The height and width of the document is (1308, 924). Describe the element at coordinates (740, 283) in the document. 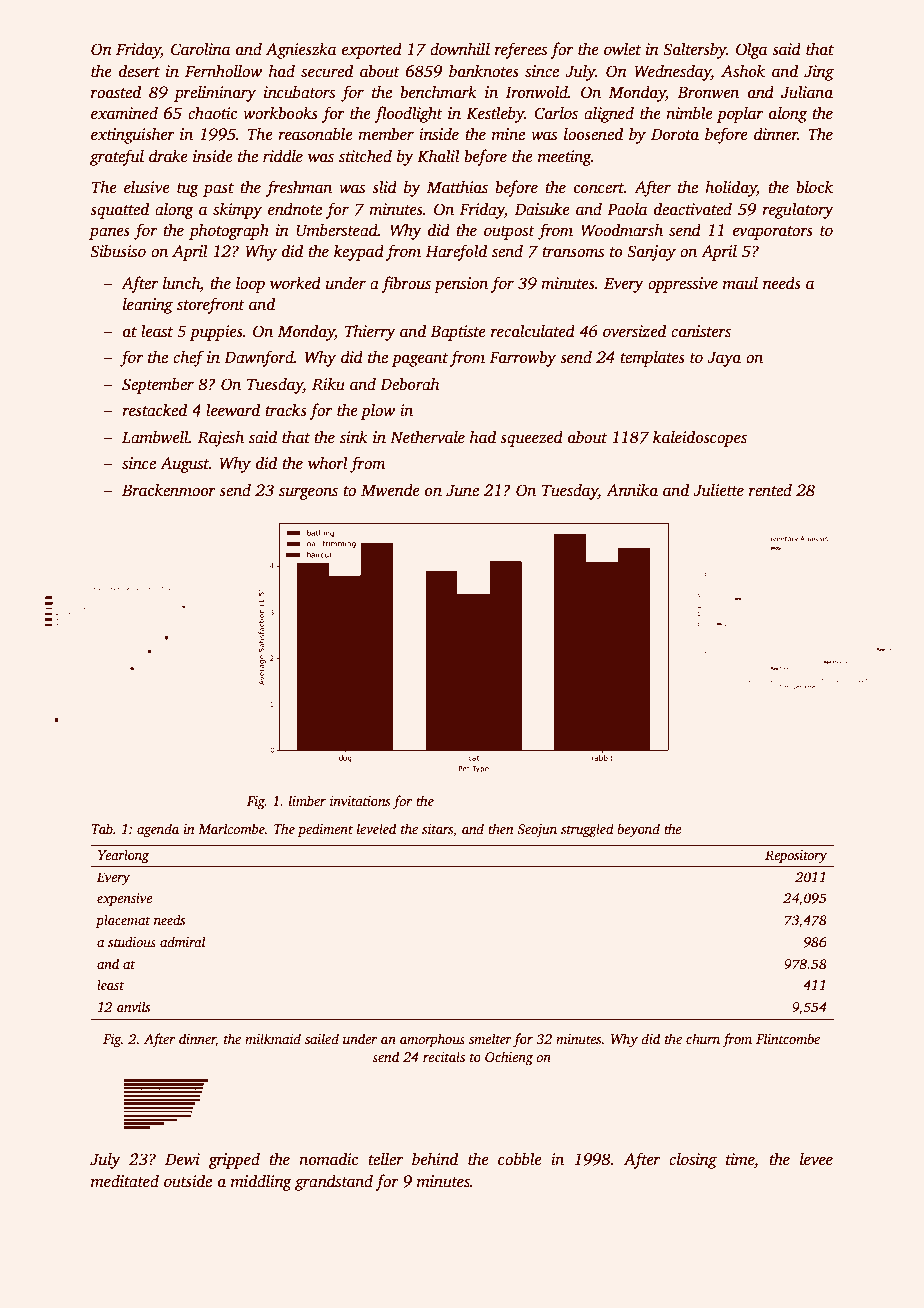

I see `maul` at that location.
